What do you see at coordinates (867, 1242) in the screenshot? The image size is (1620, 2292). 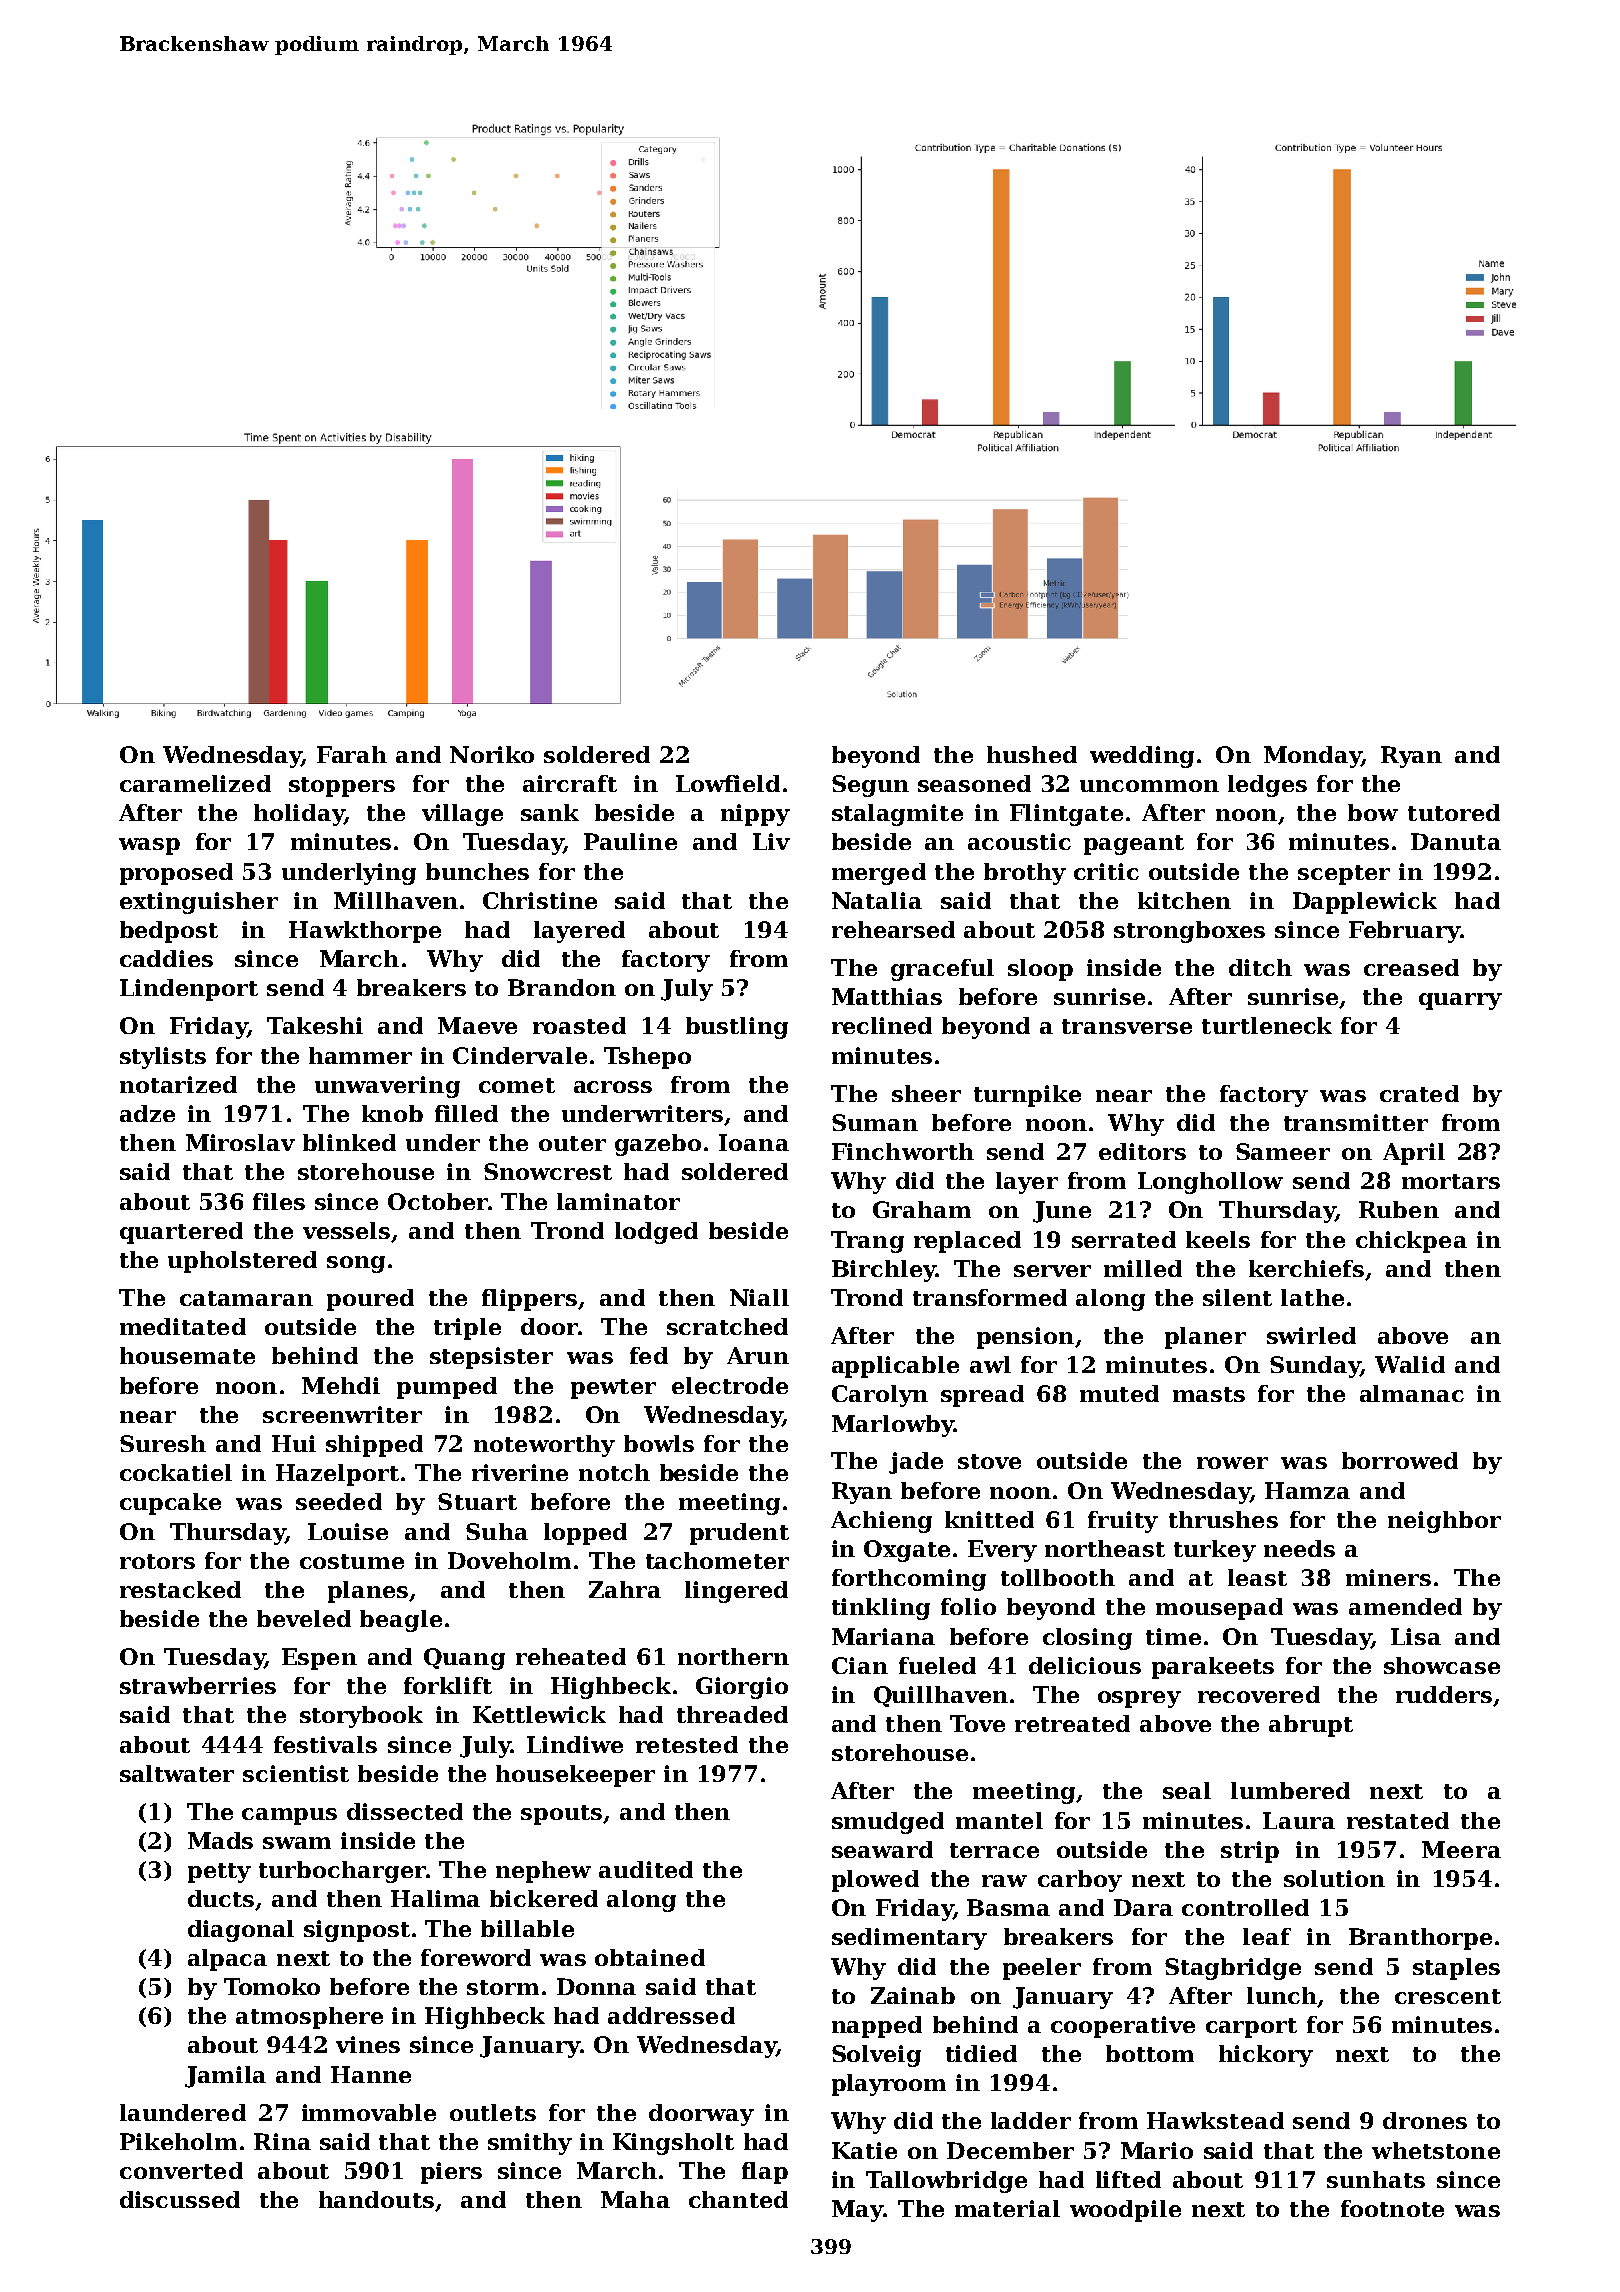 I see `Trang` at bounding box center [867, 1242].
